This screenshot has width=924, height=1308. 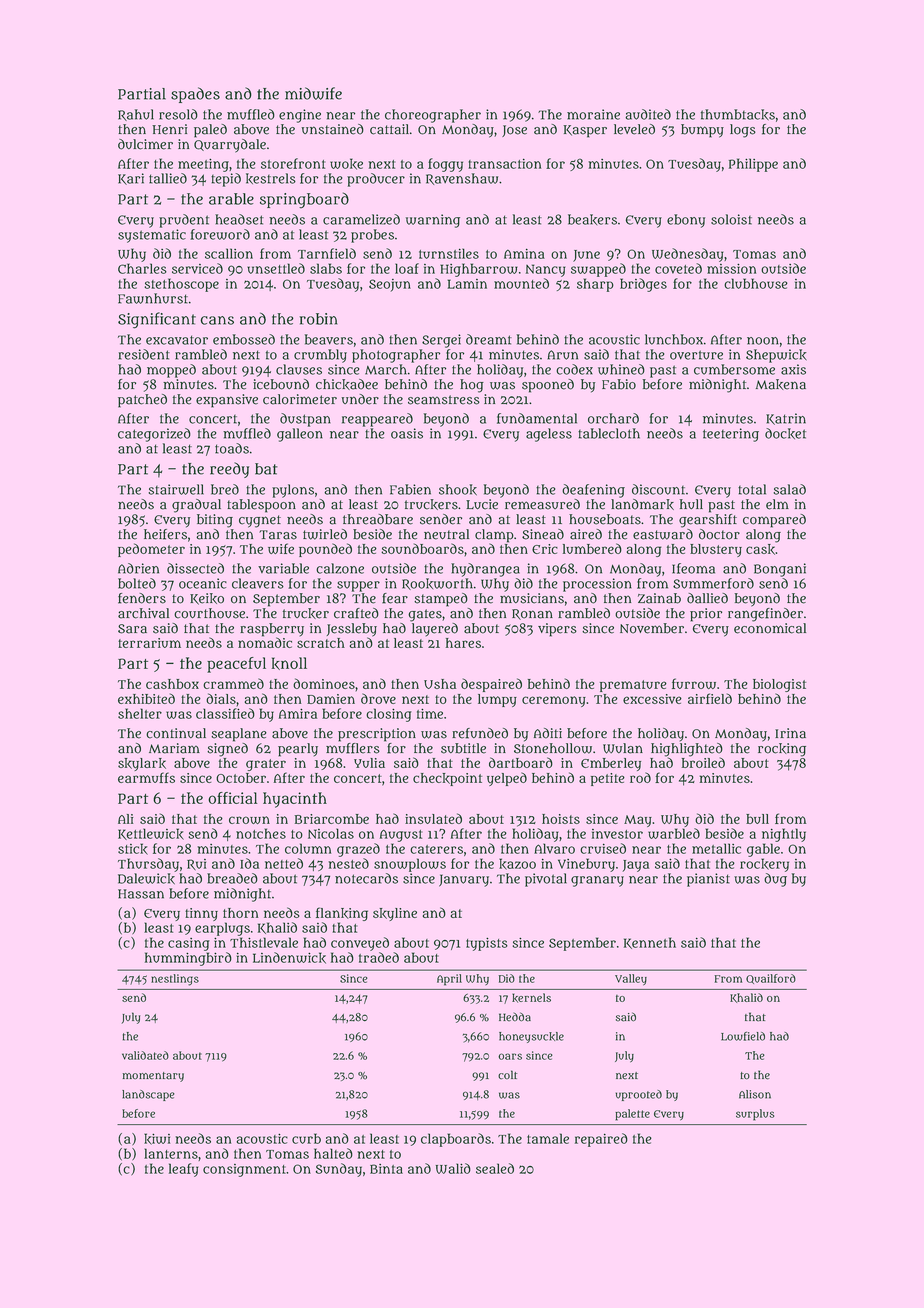 I want to click on audited, so click(x=648, y=114).
